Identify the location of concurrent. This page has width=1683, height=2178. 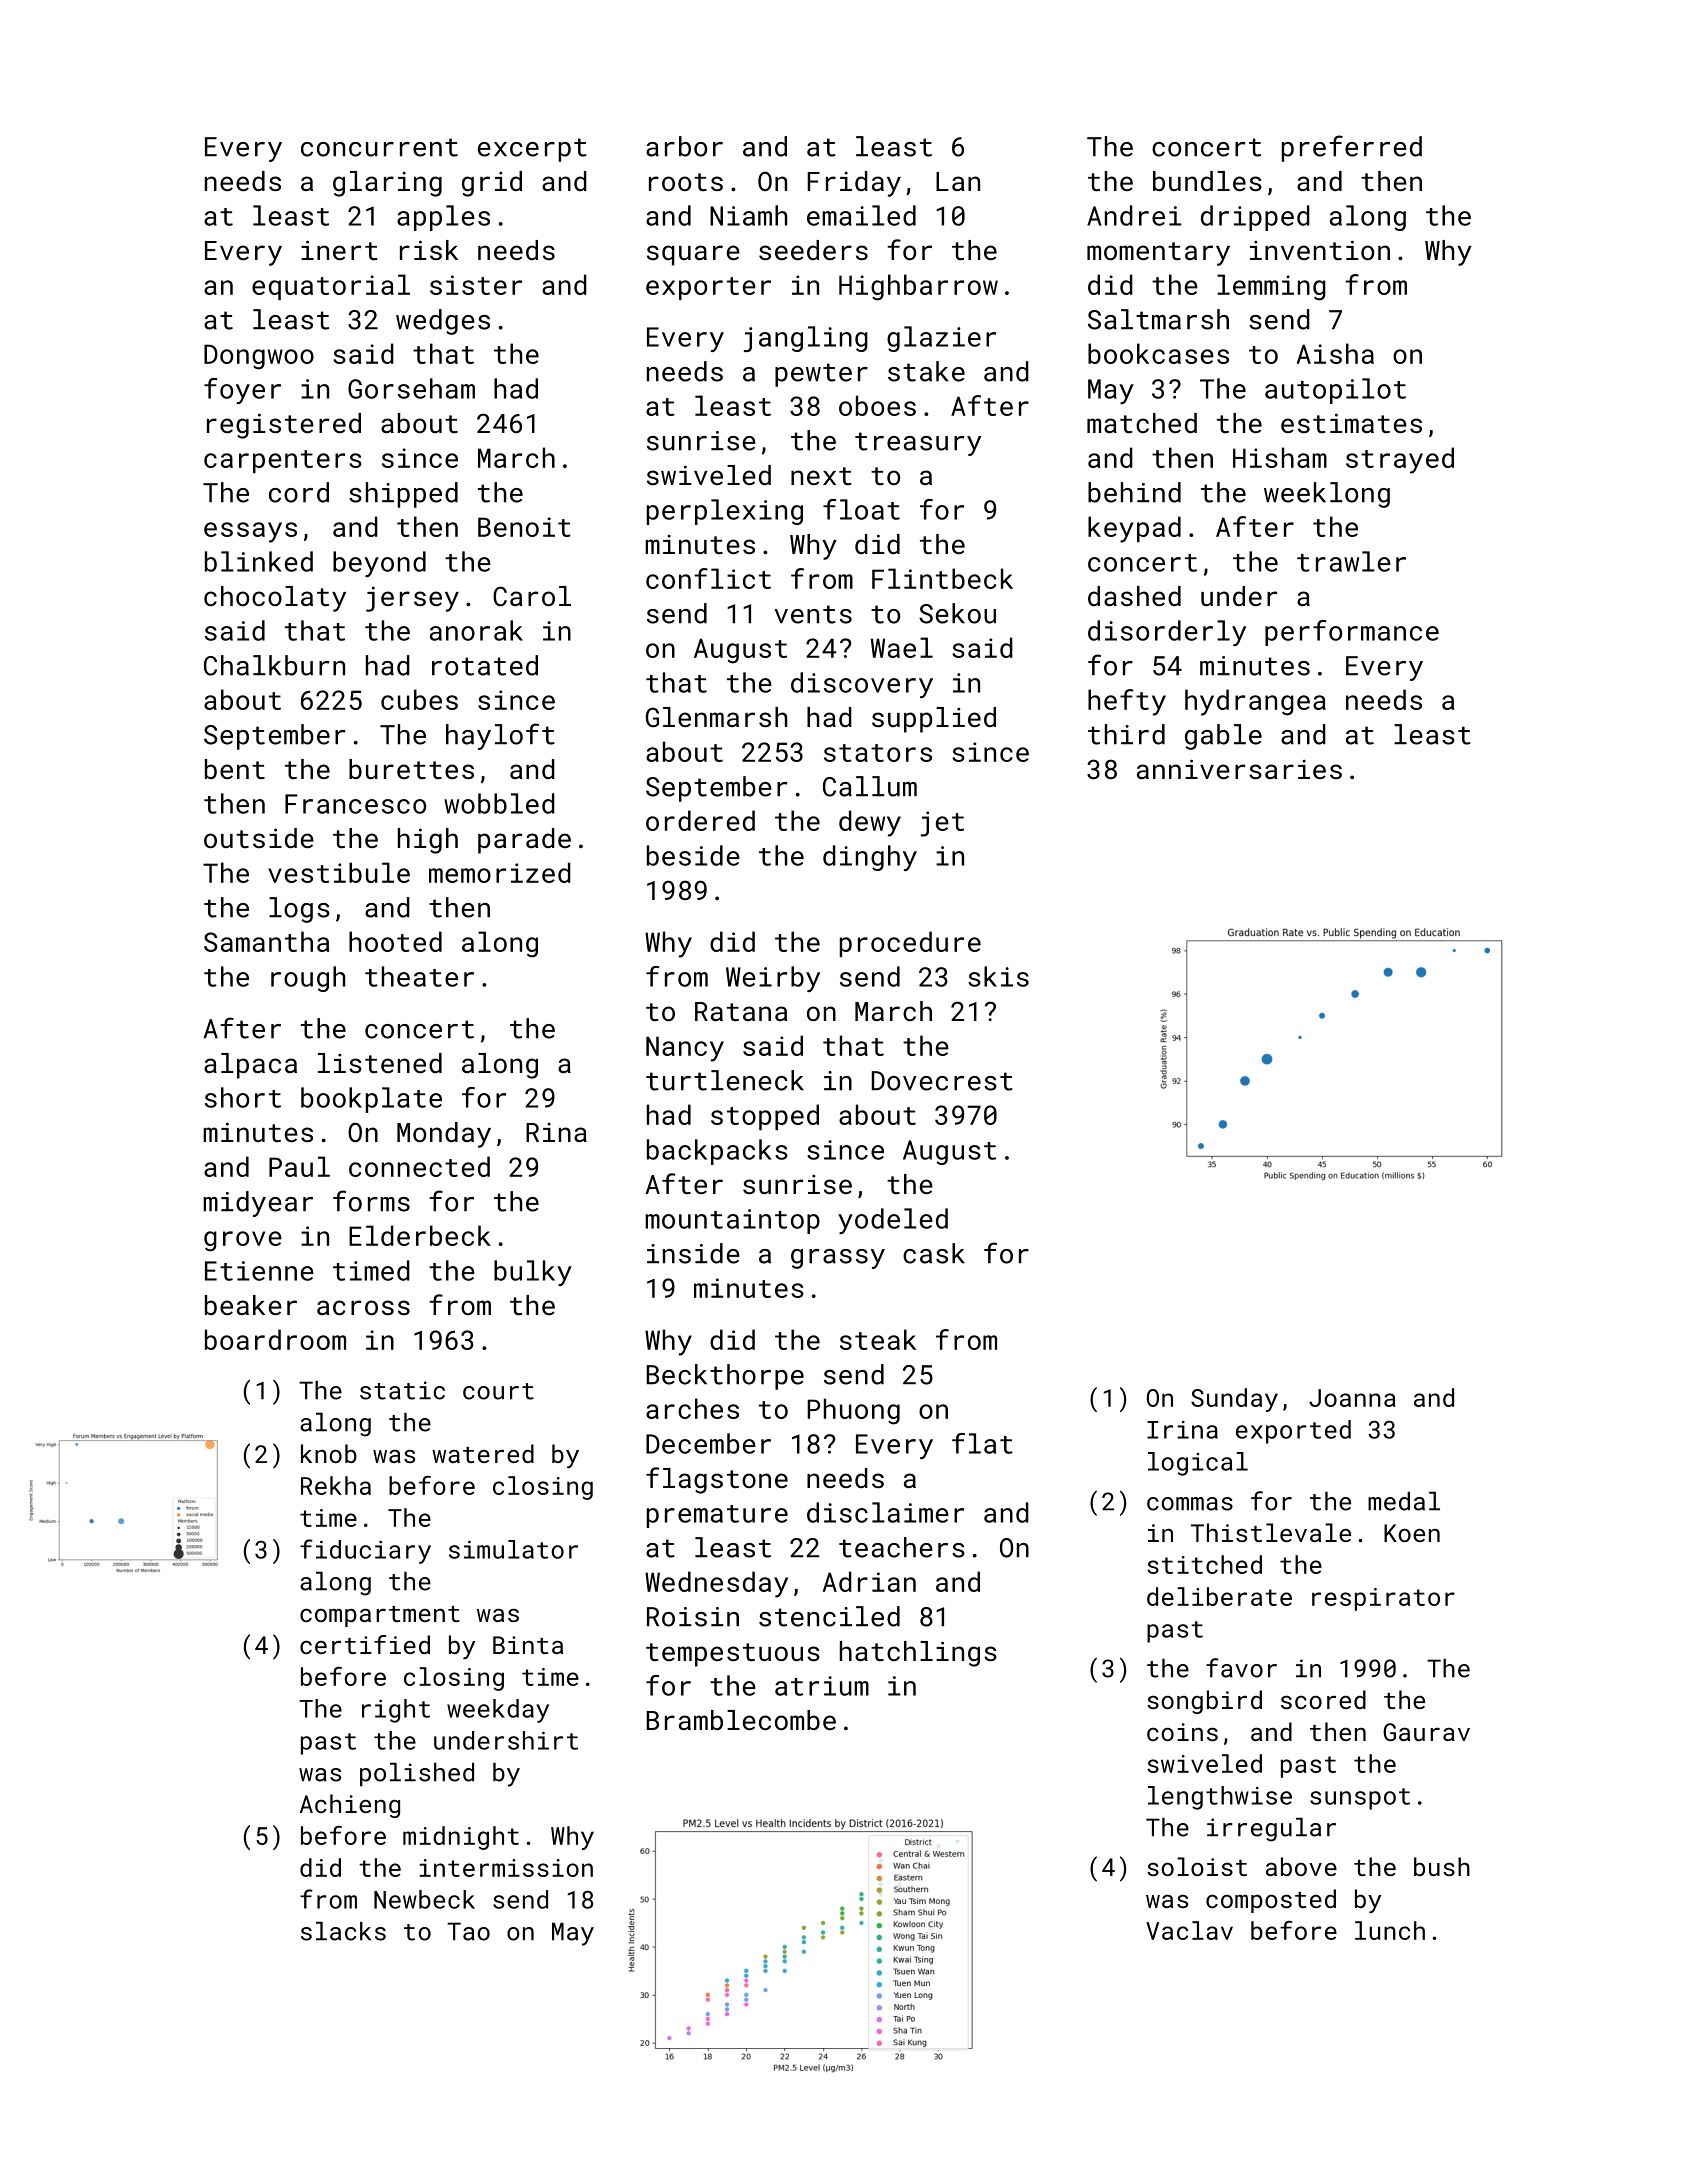
(379, 147).
